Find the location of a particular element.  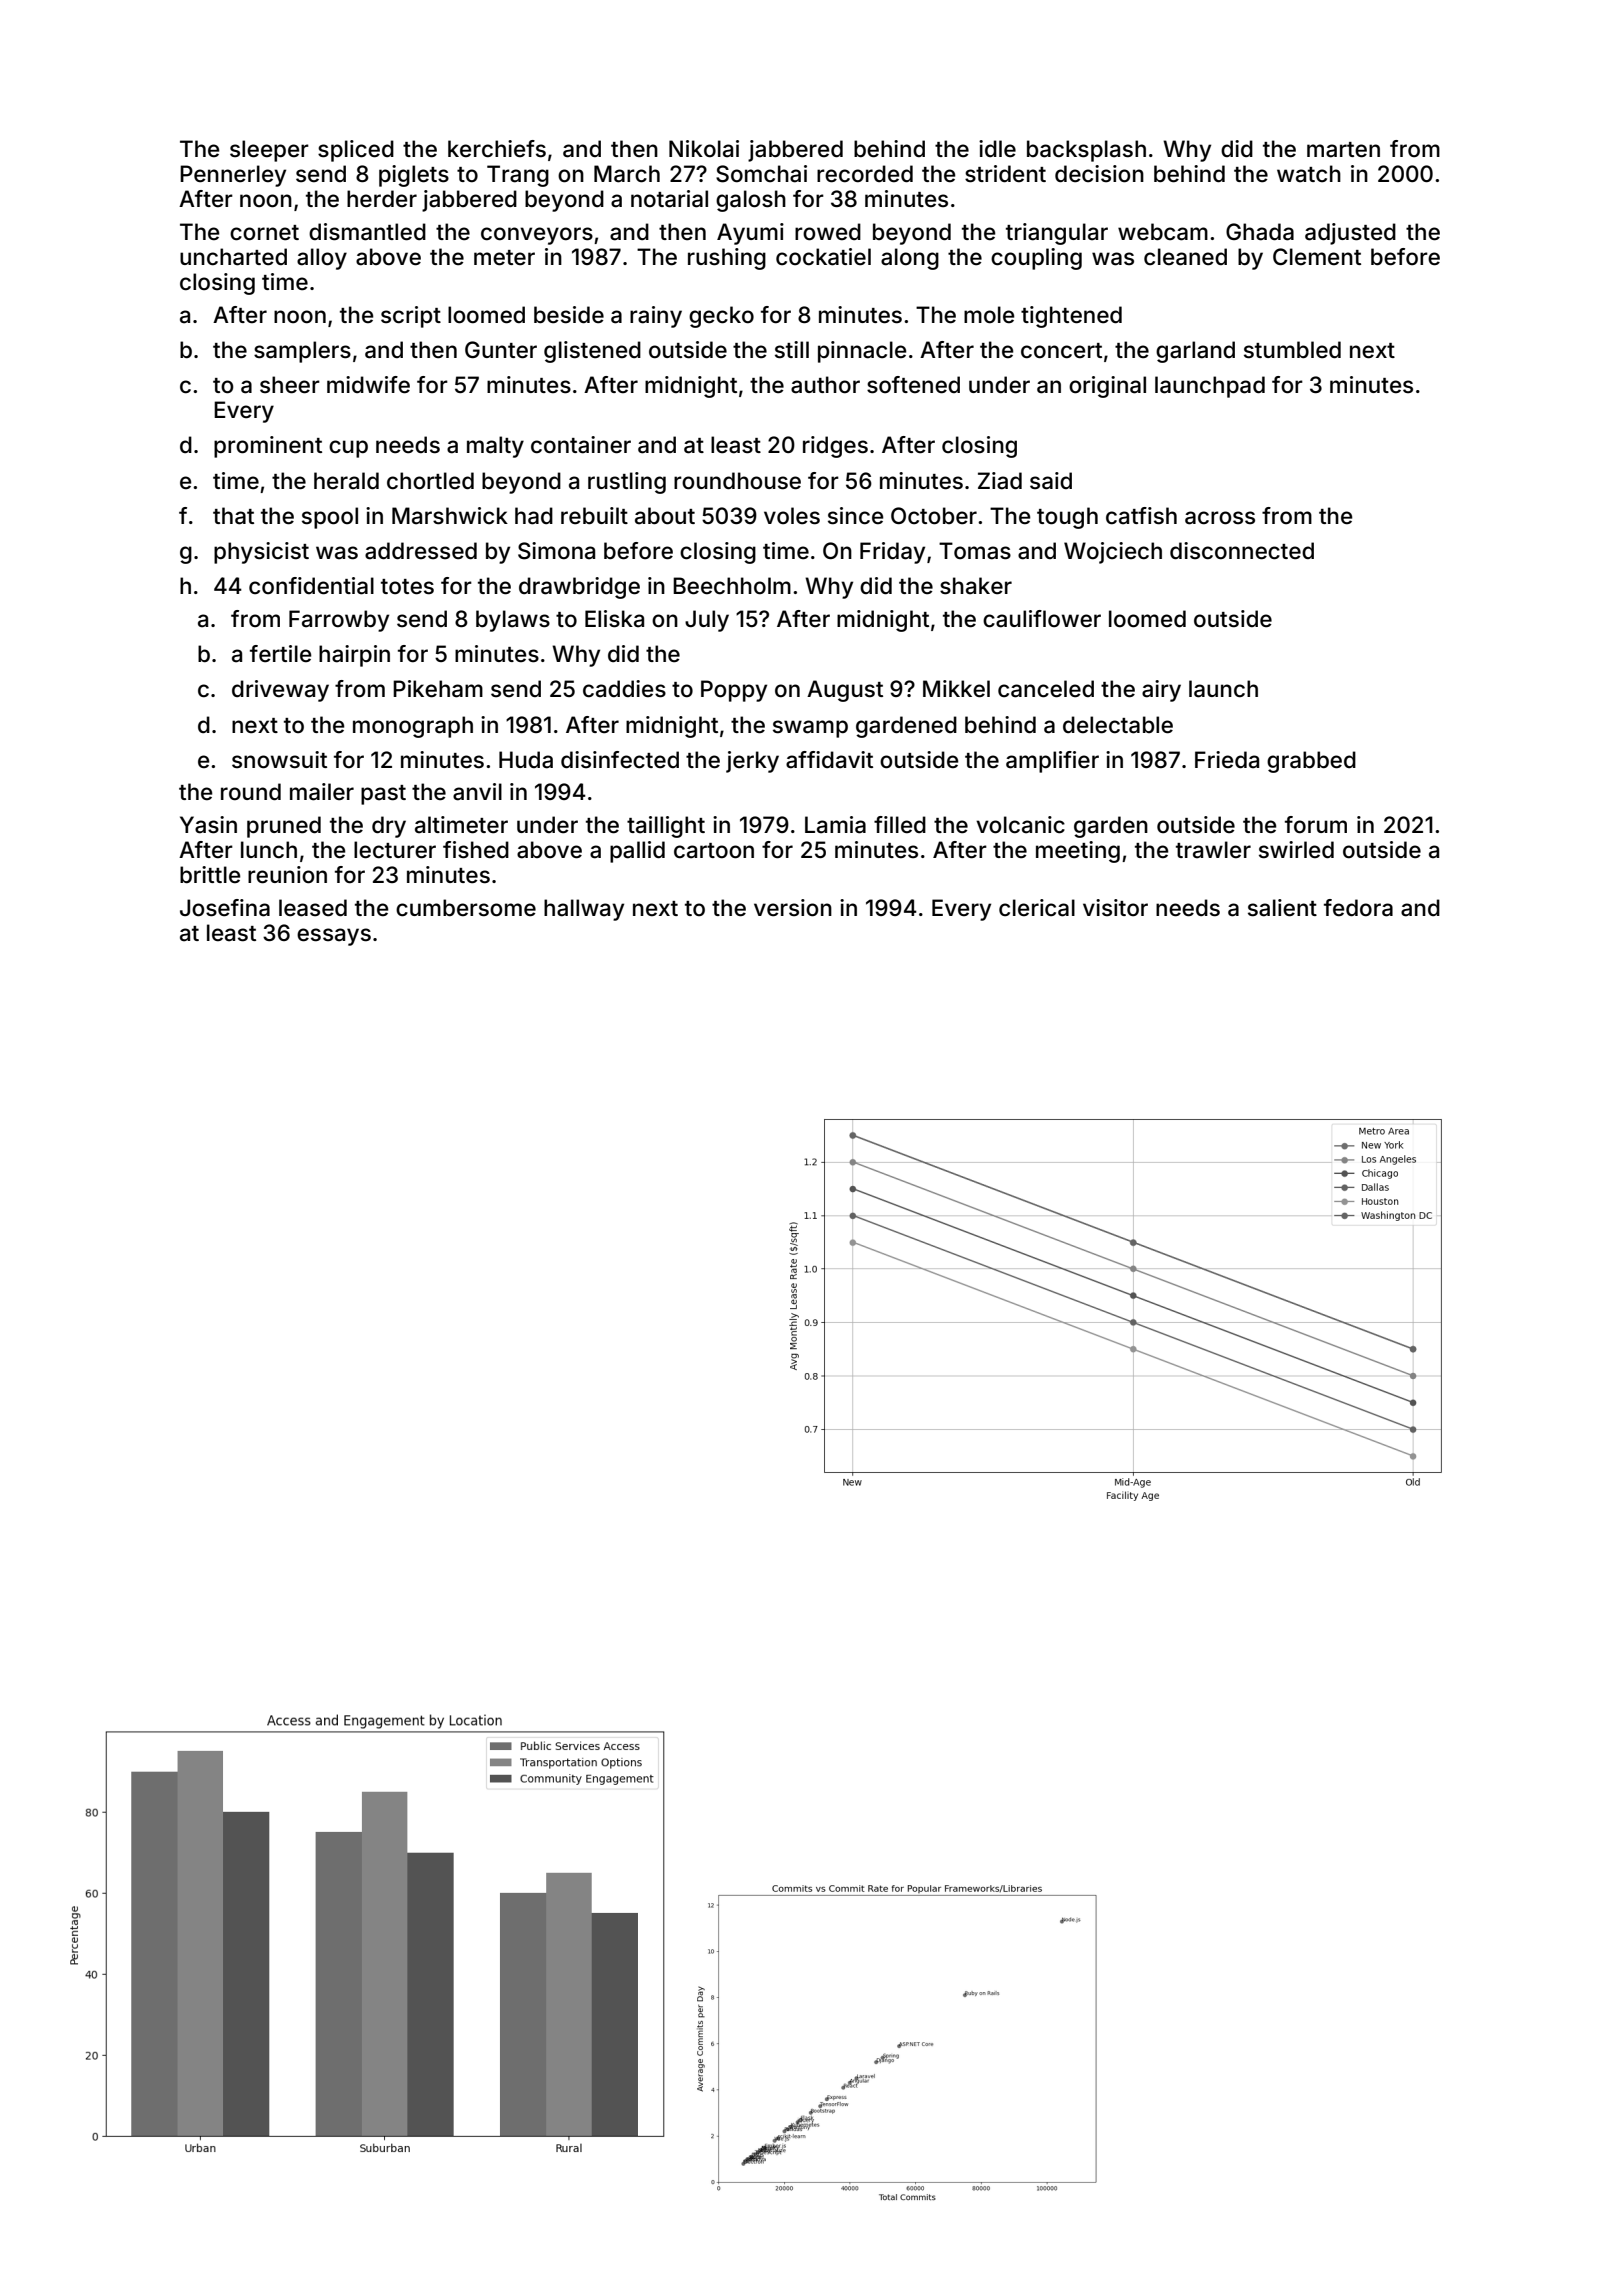

fertile is located at coordinates (281, 654).
